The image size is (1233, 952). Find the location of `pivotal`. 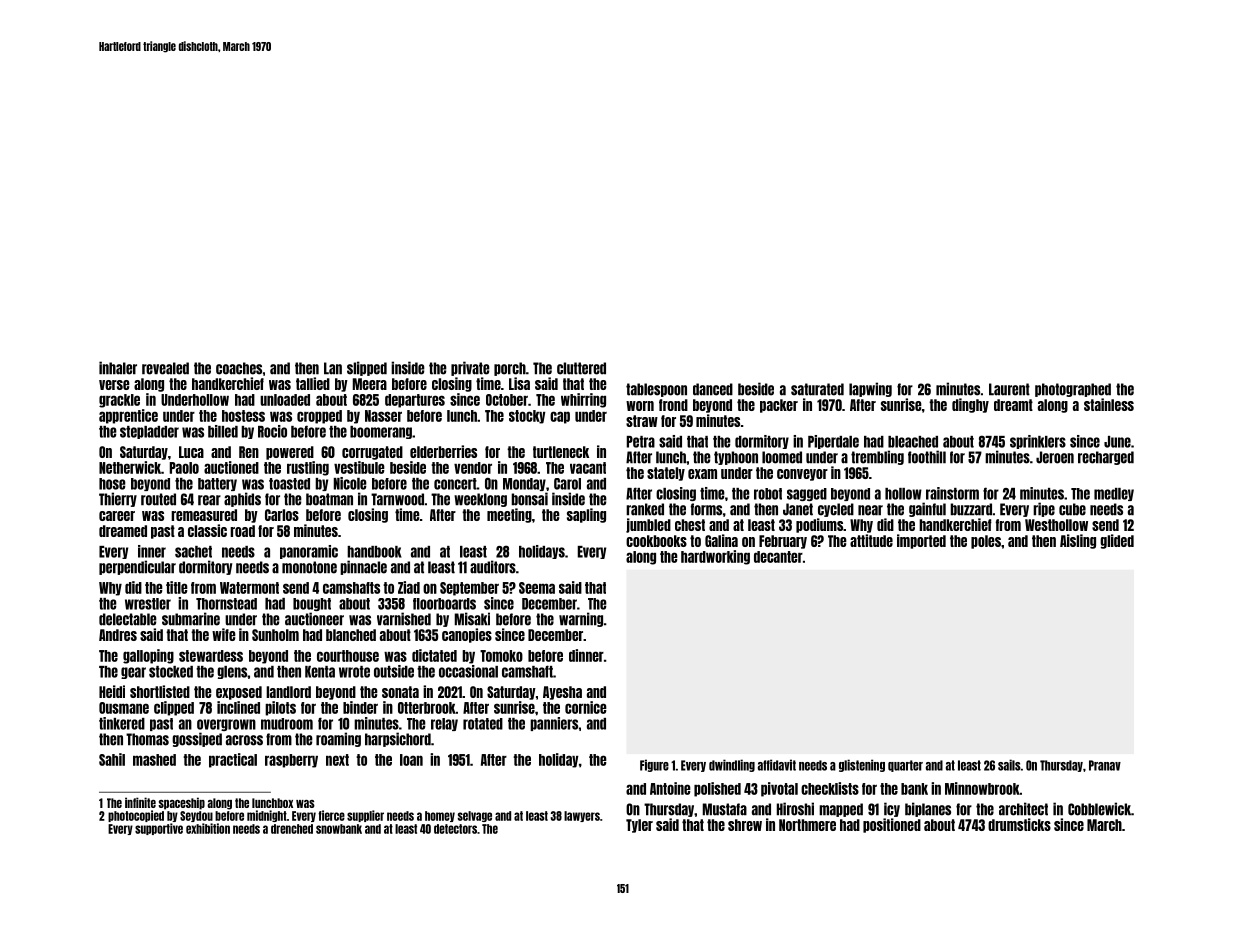

pivotal is located at coordinates (779, 789).
